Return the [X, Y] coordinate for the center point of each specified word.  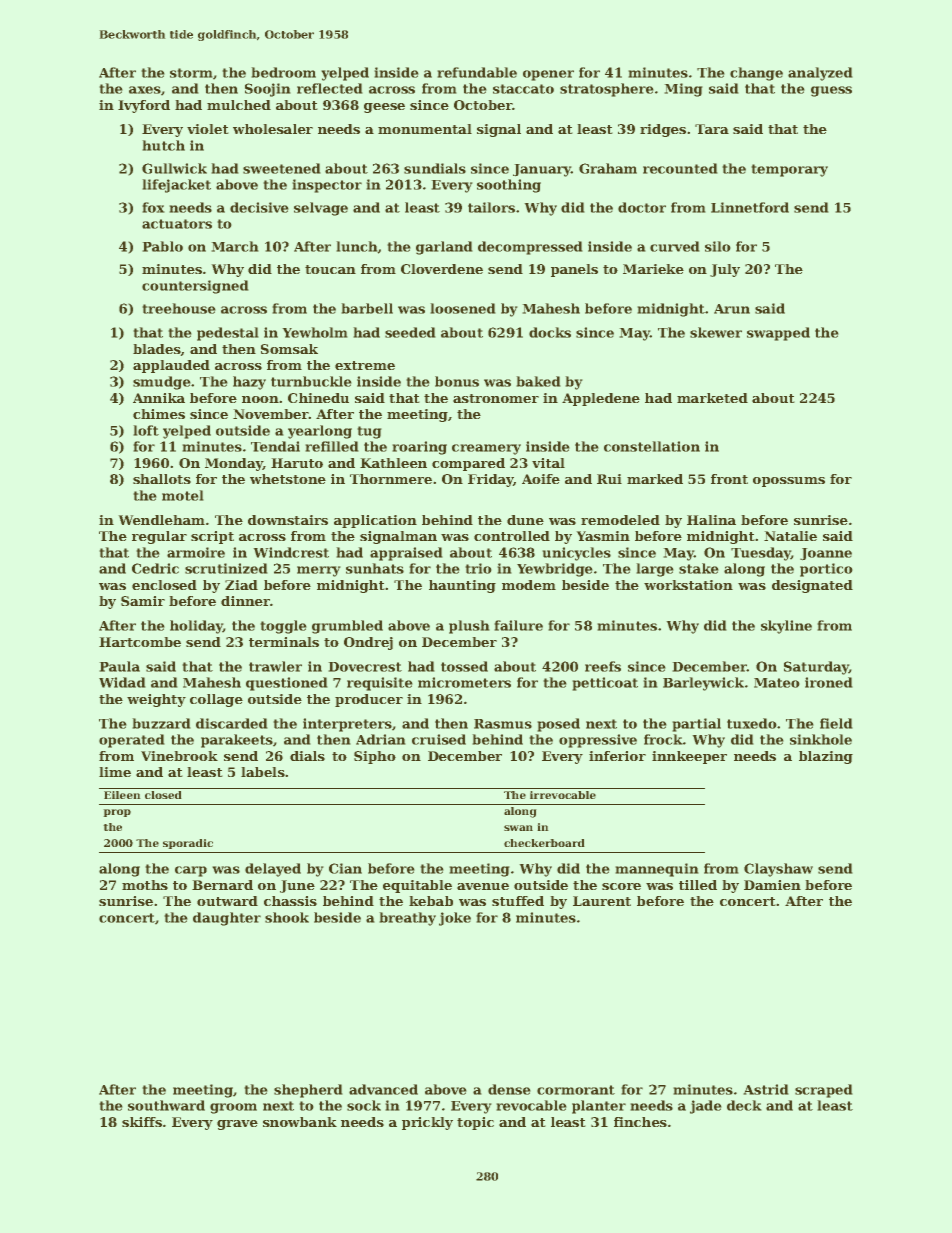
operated [132, 741]
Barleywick [703, 684]
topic [475, 1123]
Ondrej [368, 643]
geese [384, 108]
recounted [680, 168]
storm [191, 73]
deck [744, 1105]
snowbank [300, 1122]
